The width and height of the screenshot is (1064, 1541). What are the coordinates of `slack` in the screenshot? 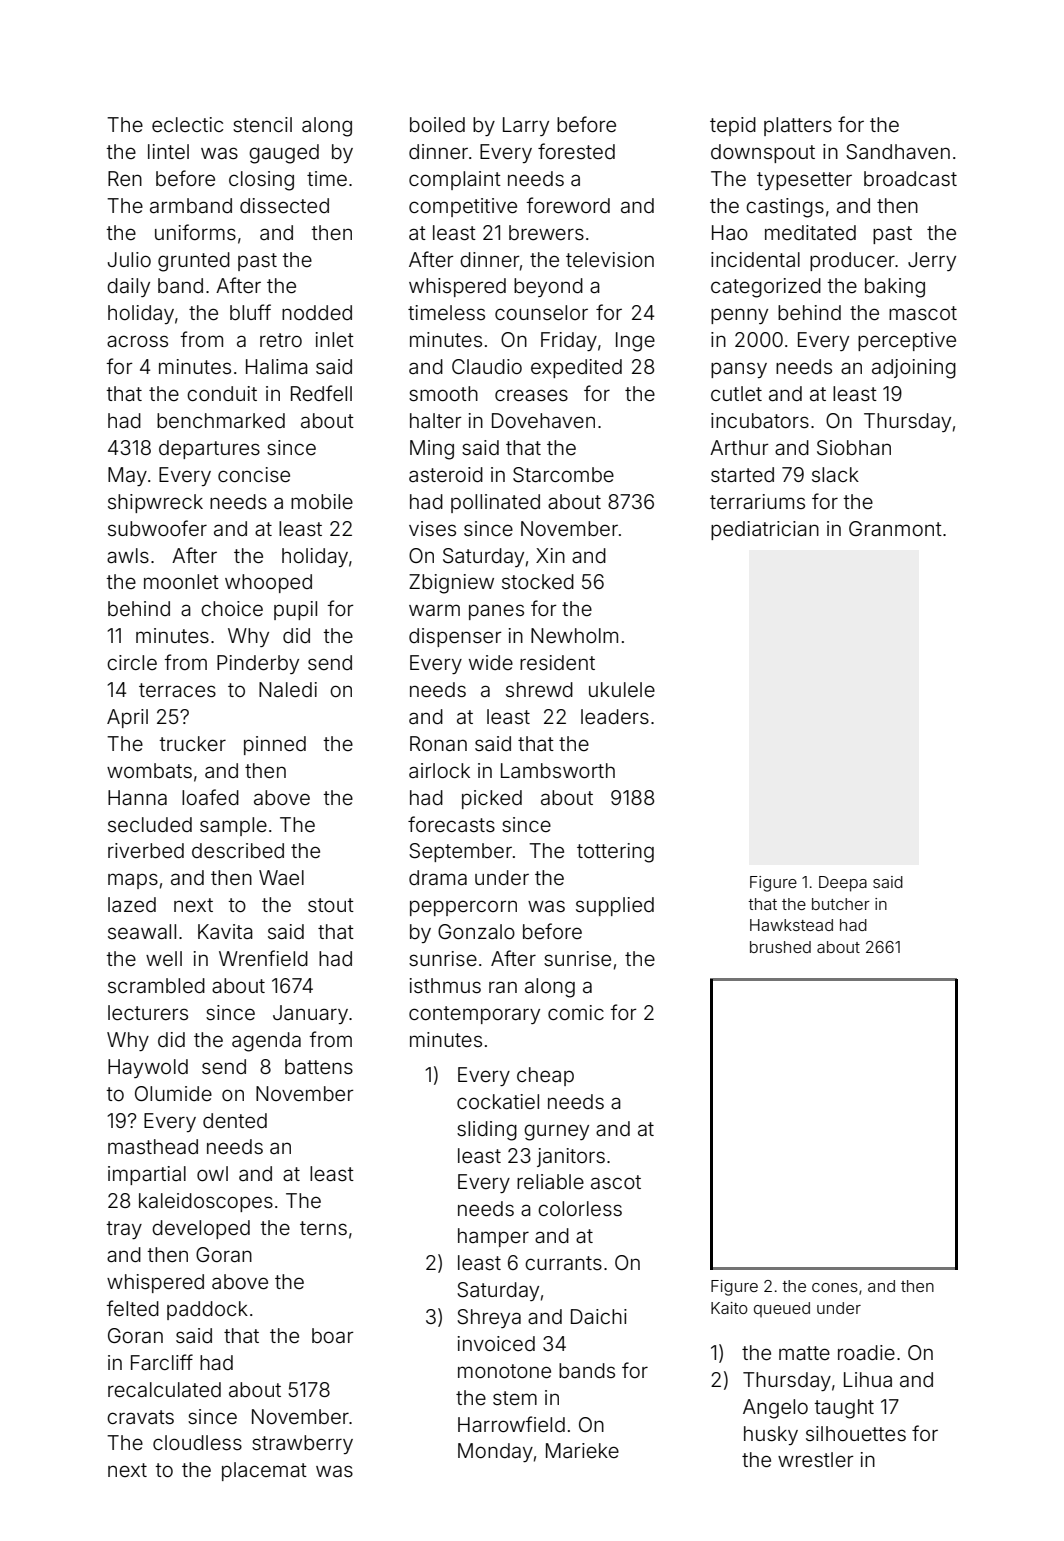 It's located at (835, 474).
